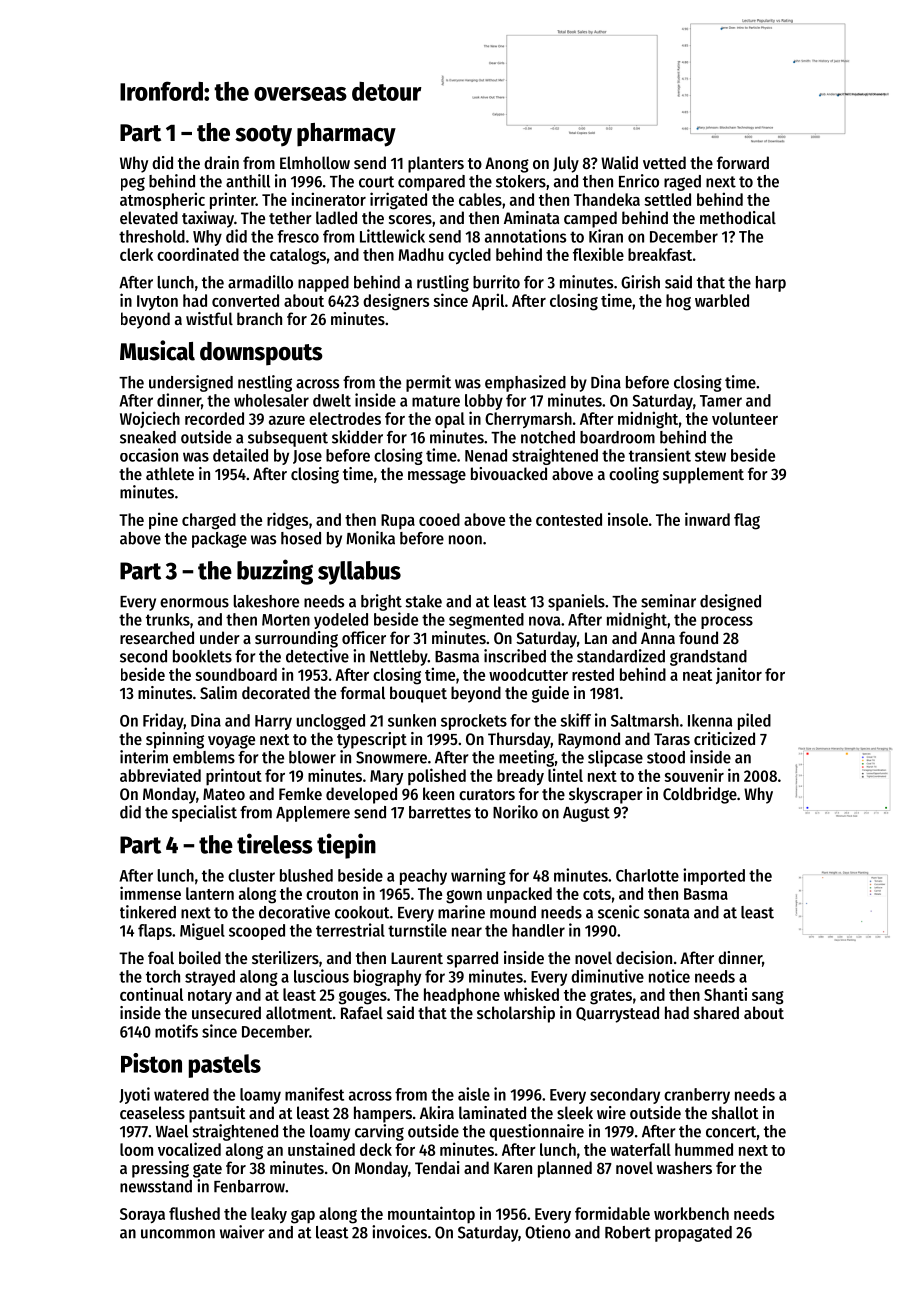 The height and width of the screenshot is (1316, 908). I want to click on flag, so click(747, 521).
